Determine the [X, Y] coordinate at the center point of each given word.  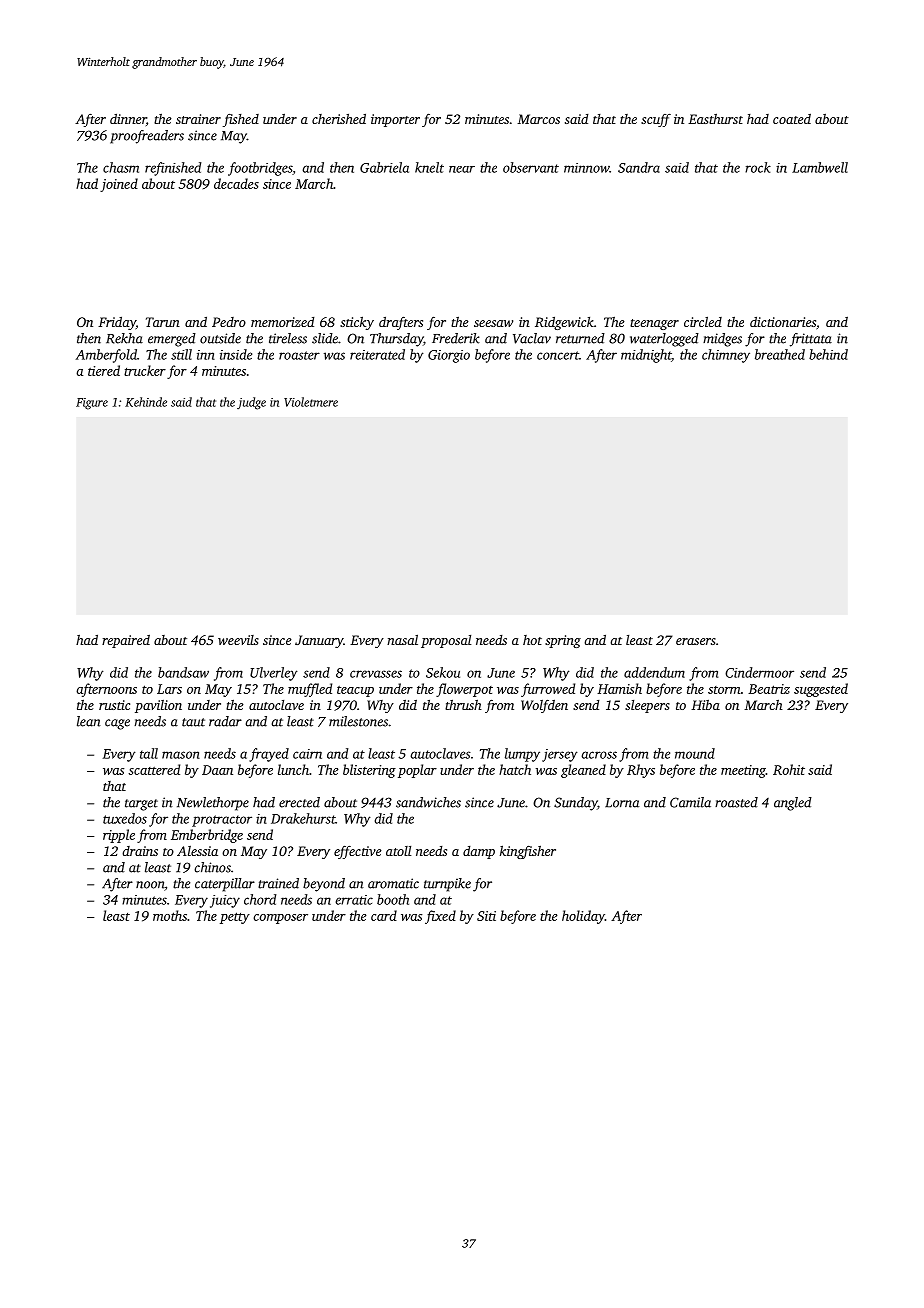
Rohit [789, 769]
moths [170, 915]
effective [358, 852]
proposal [446, 641]
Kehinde [146, 402]
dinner [128, 118]
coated [792, 119]
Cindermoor [759, 672]
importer [395, 120]
